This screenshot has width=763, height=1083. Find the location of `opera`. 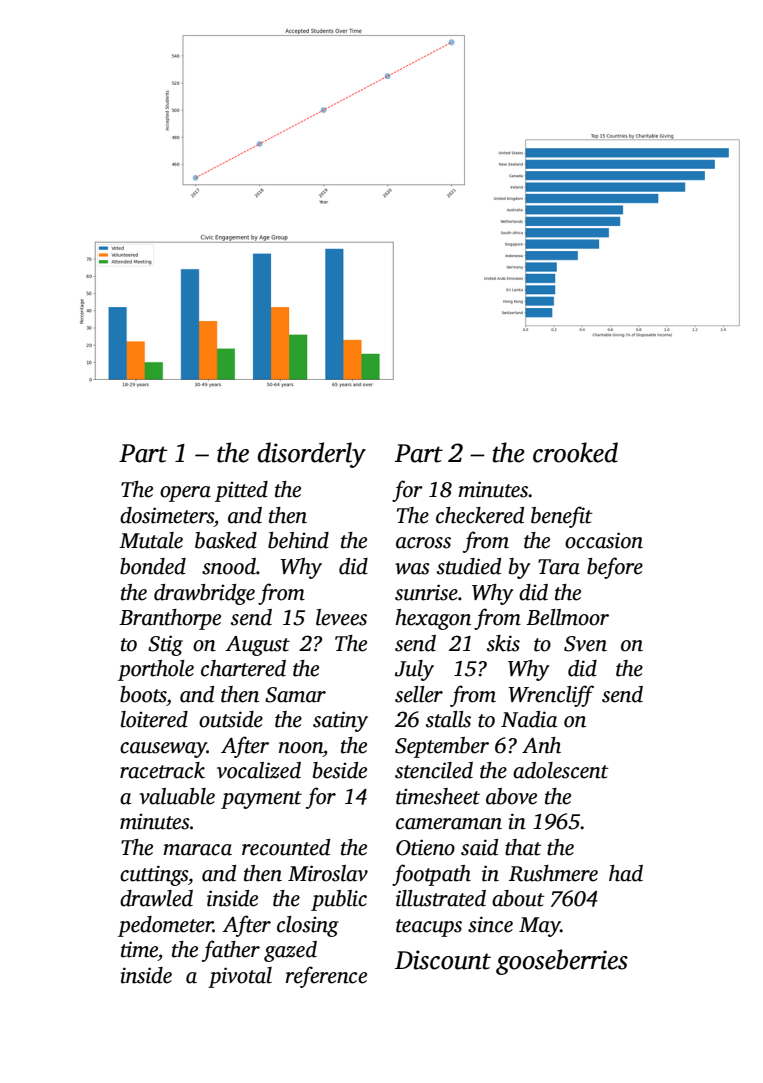

opera is located at coordinates (185, 494).
